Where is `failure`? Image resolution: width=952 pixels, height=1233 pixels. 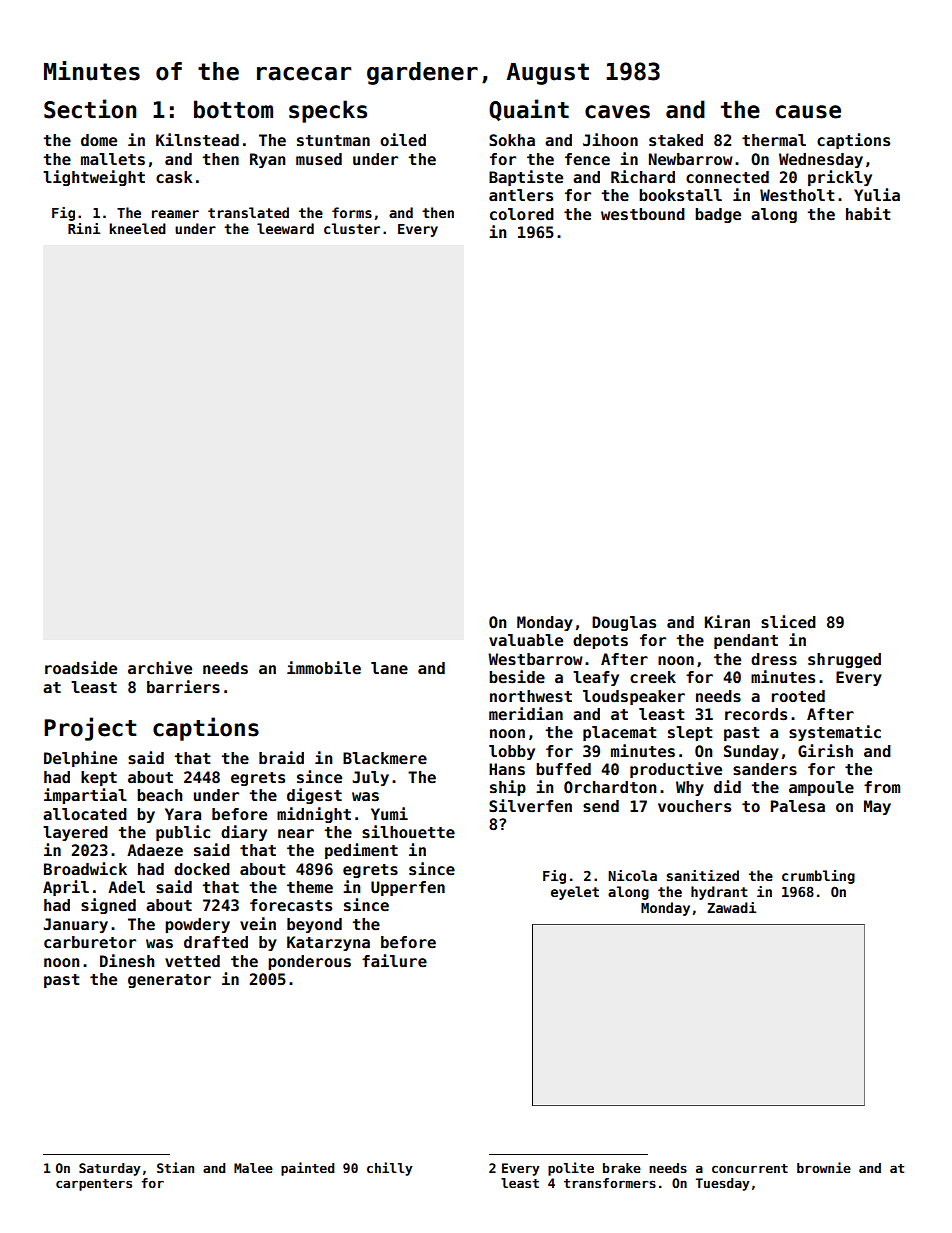
failure is located at coordinates (394, 961).
